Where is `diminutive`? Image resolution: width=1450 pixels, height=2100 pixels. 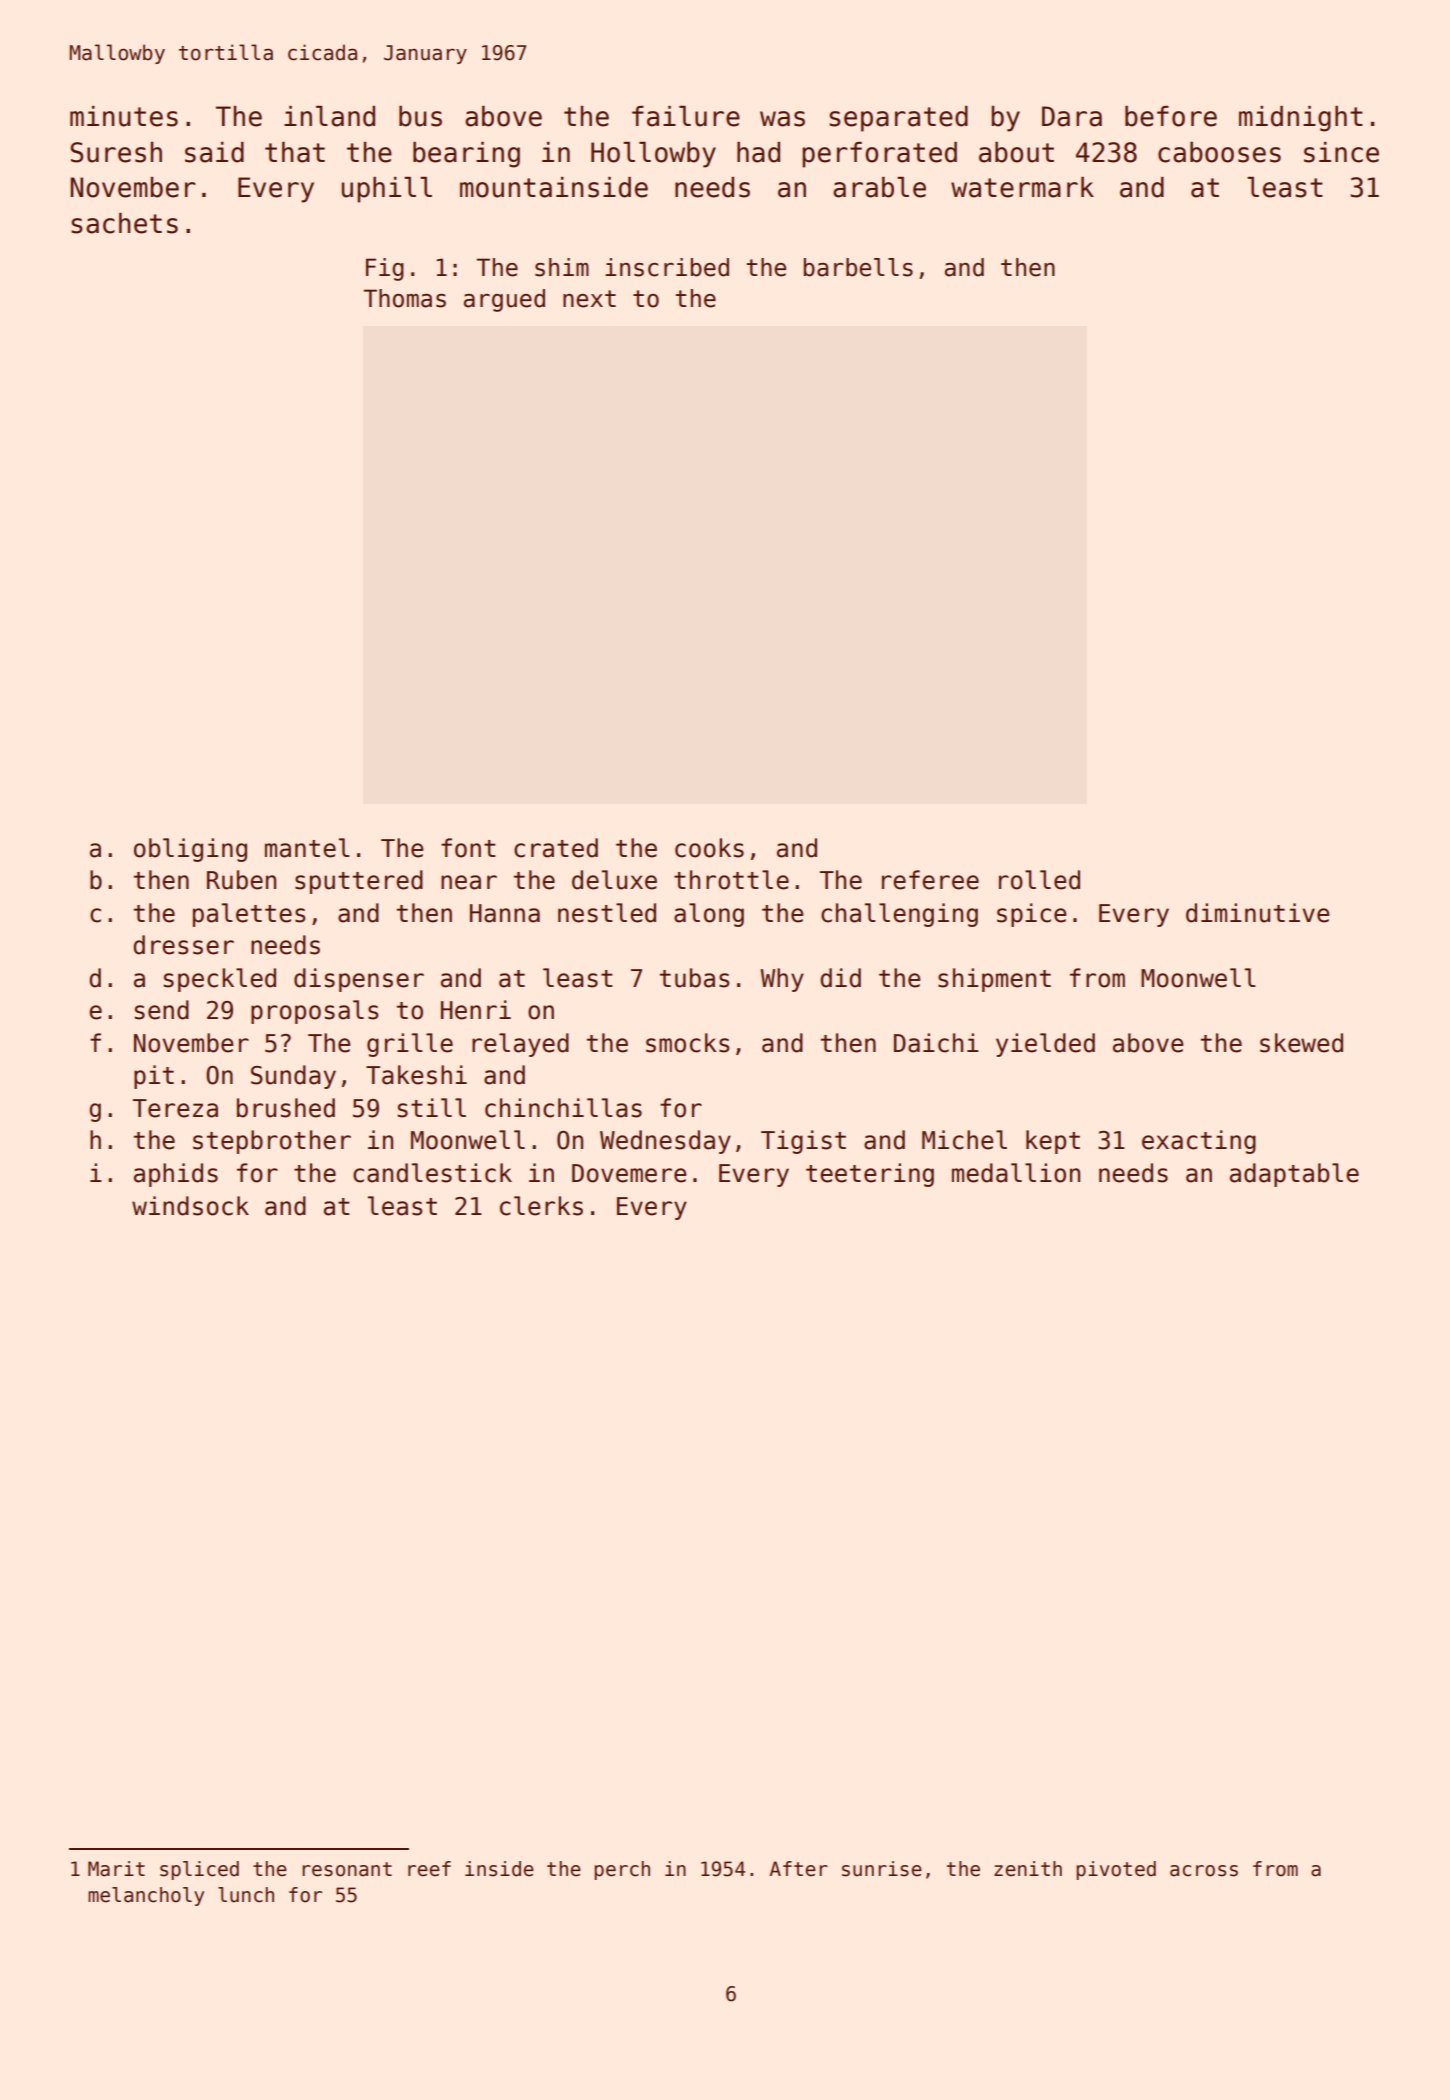
diminutive is located at coordinates (1257, 913).
